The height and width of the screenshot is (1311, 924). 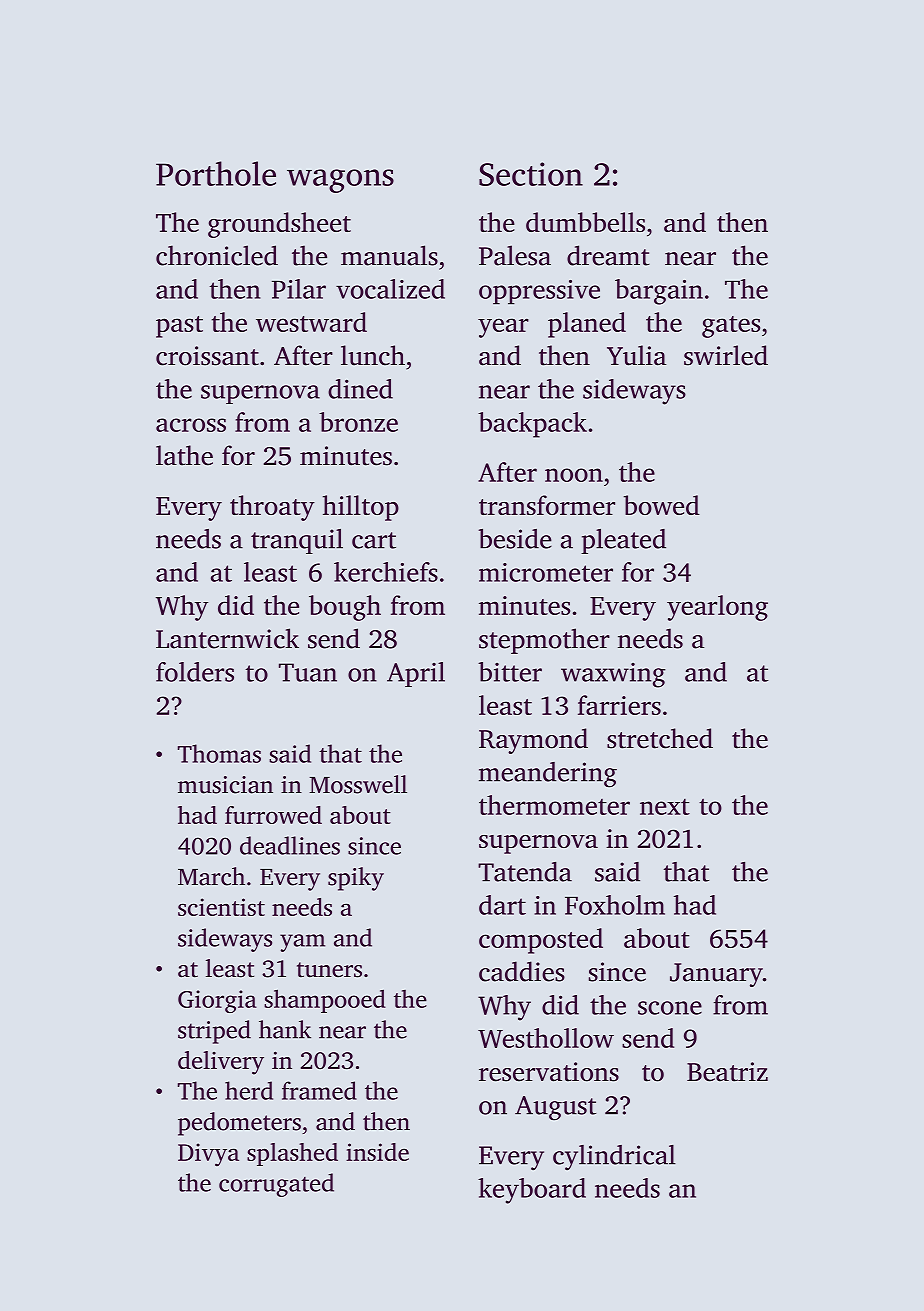 What do you see at coordinates (216, 173) in the screenshot?
I see `Porthole` at bounding box center [216, 173].
